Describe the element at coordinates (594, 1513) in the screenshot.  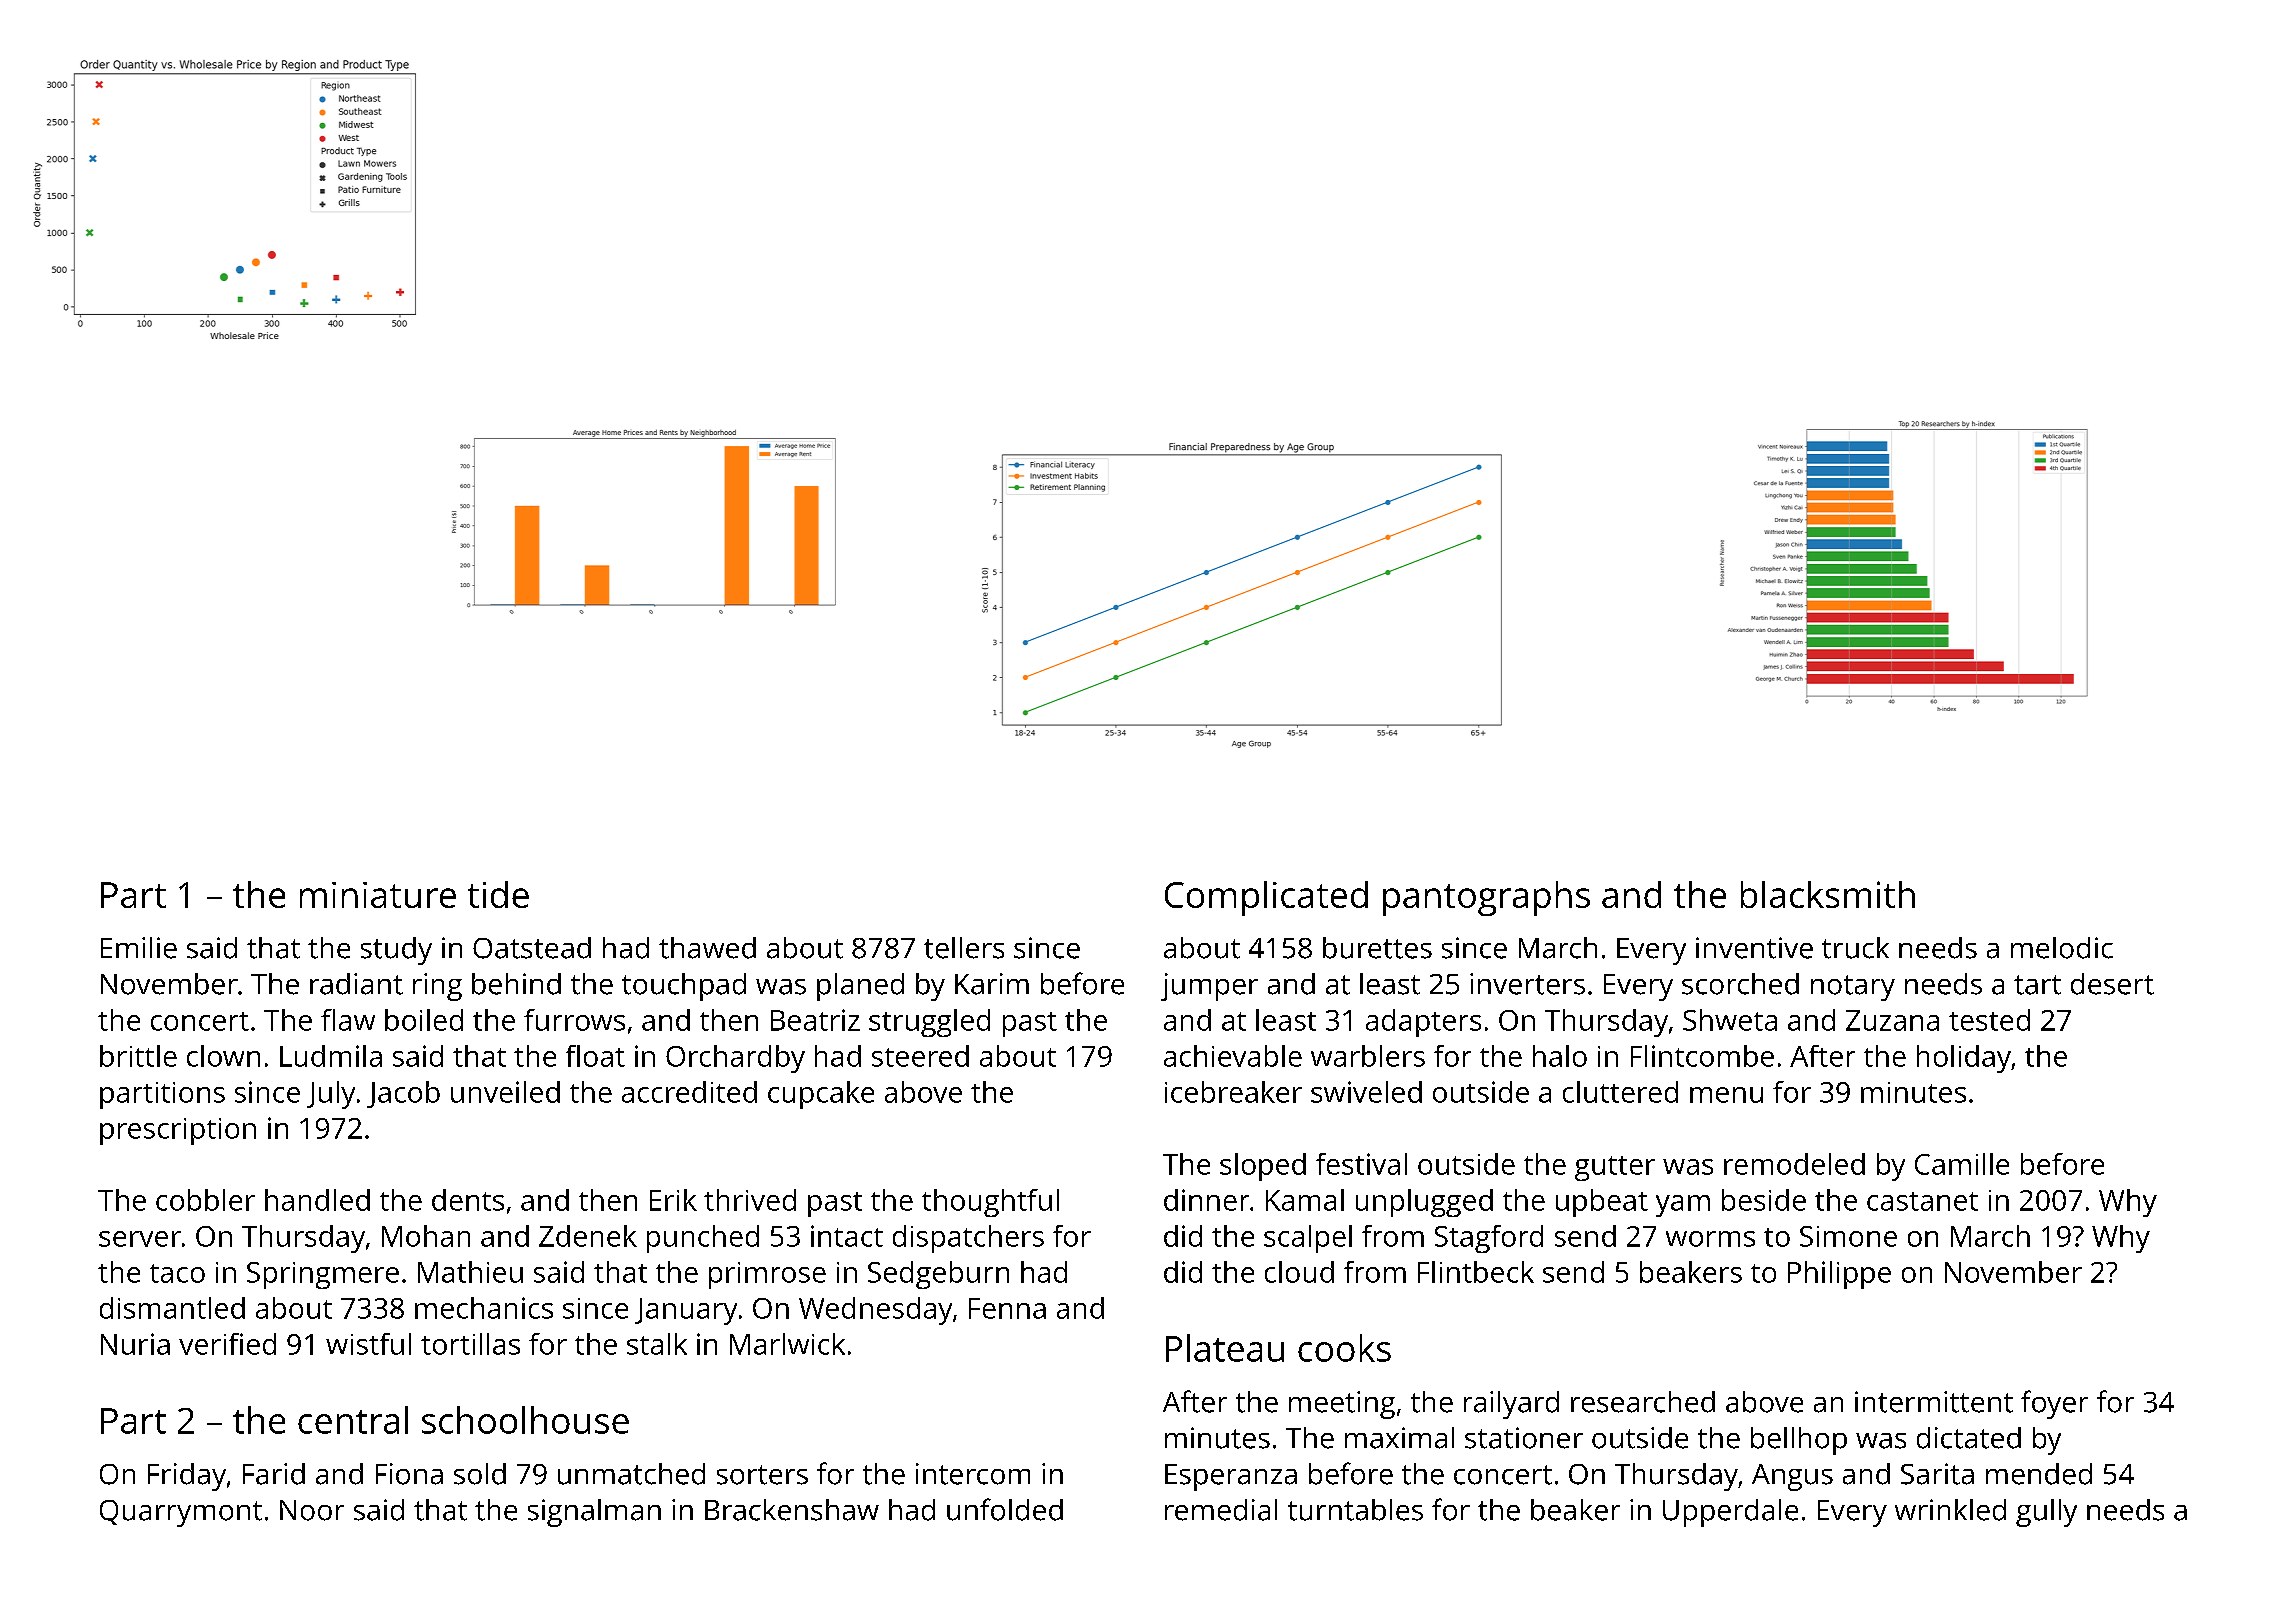
I see `signalman` at that location.
